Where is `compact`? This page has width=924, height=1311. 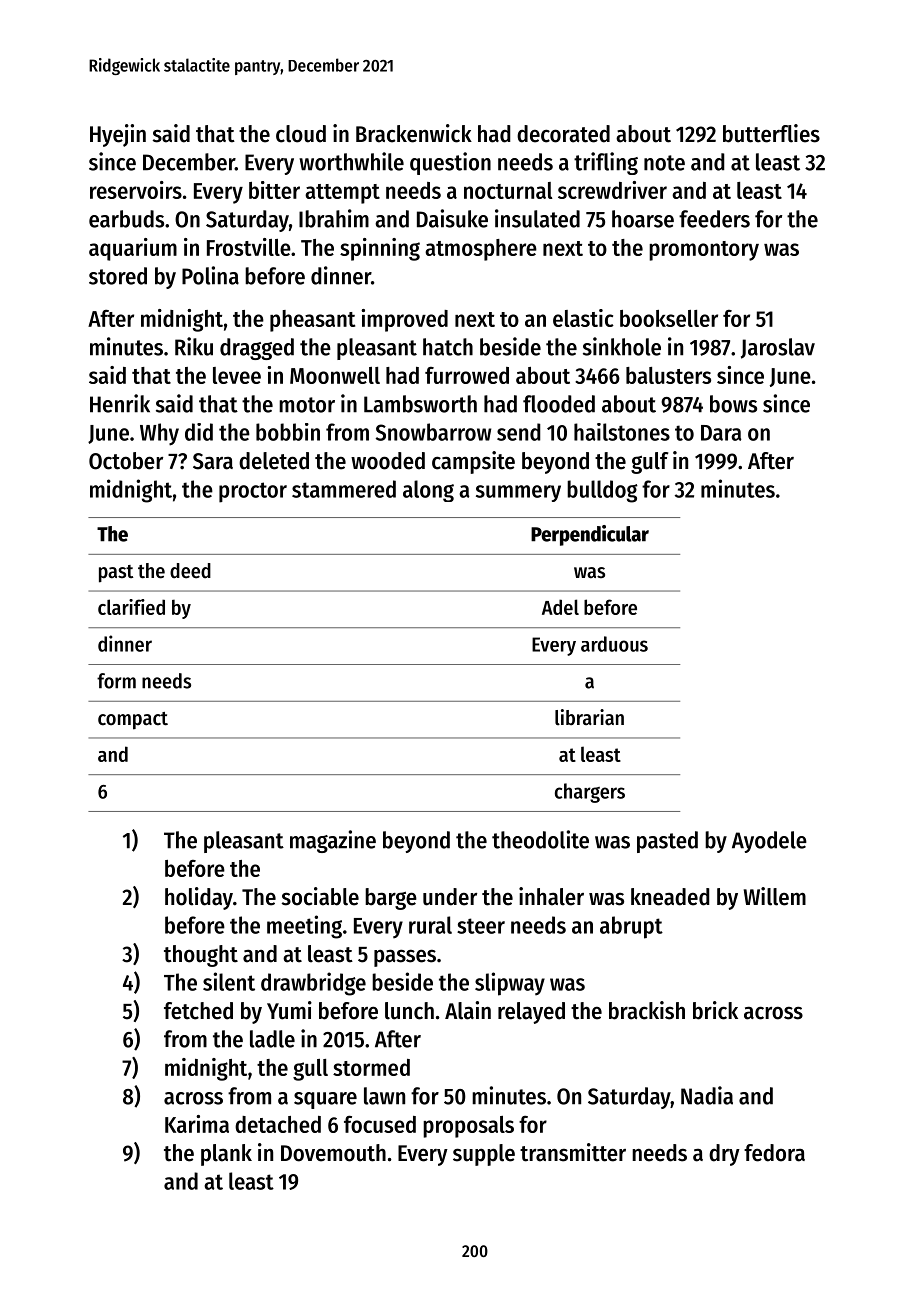 compact is located at coordinates (133, 721).
